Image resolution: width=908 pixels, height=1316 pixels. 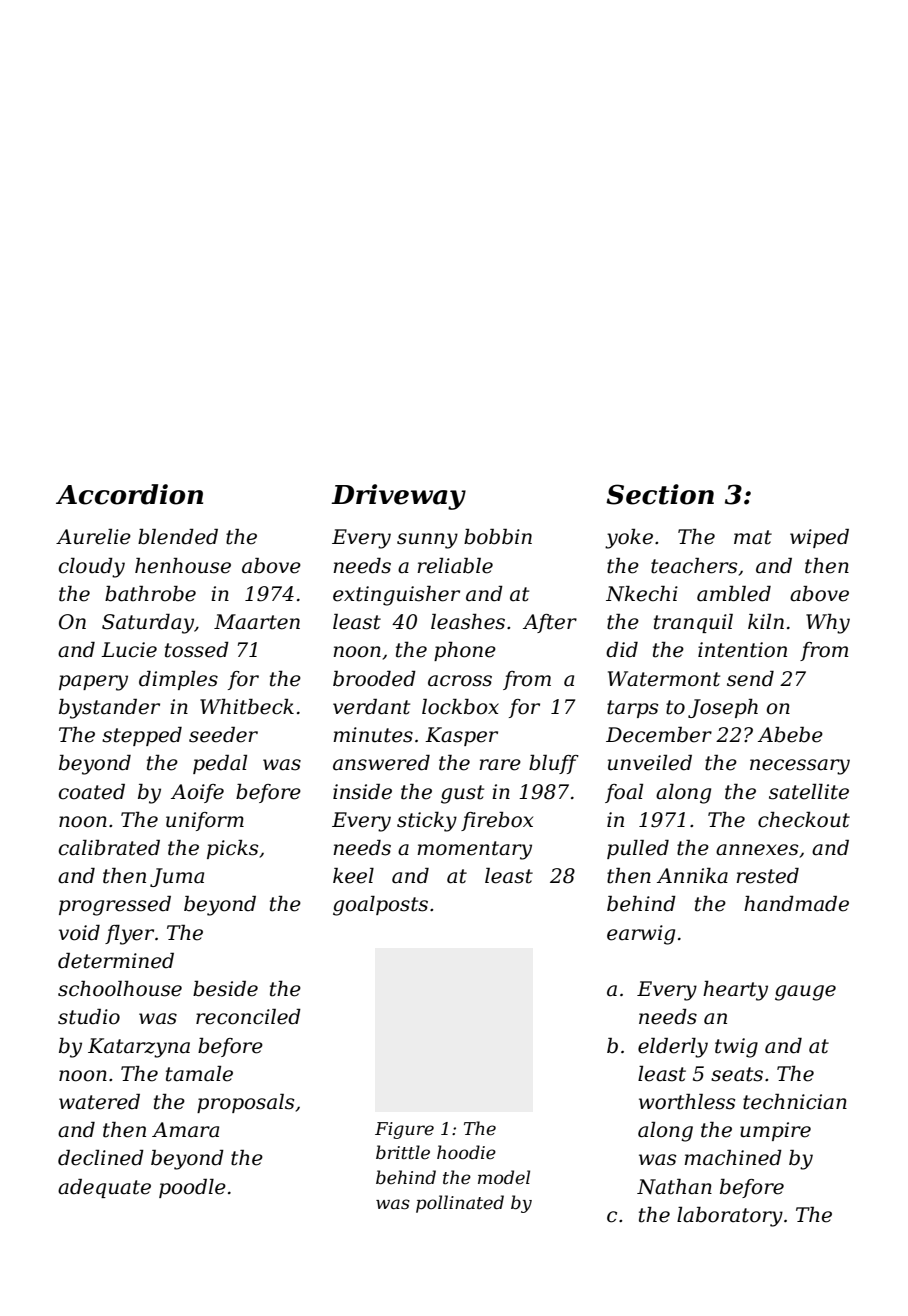 What do you see at coordinates (104, 1188) in the image?
I see `adequate` at bounding box center [104, 1188].
